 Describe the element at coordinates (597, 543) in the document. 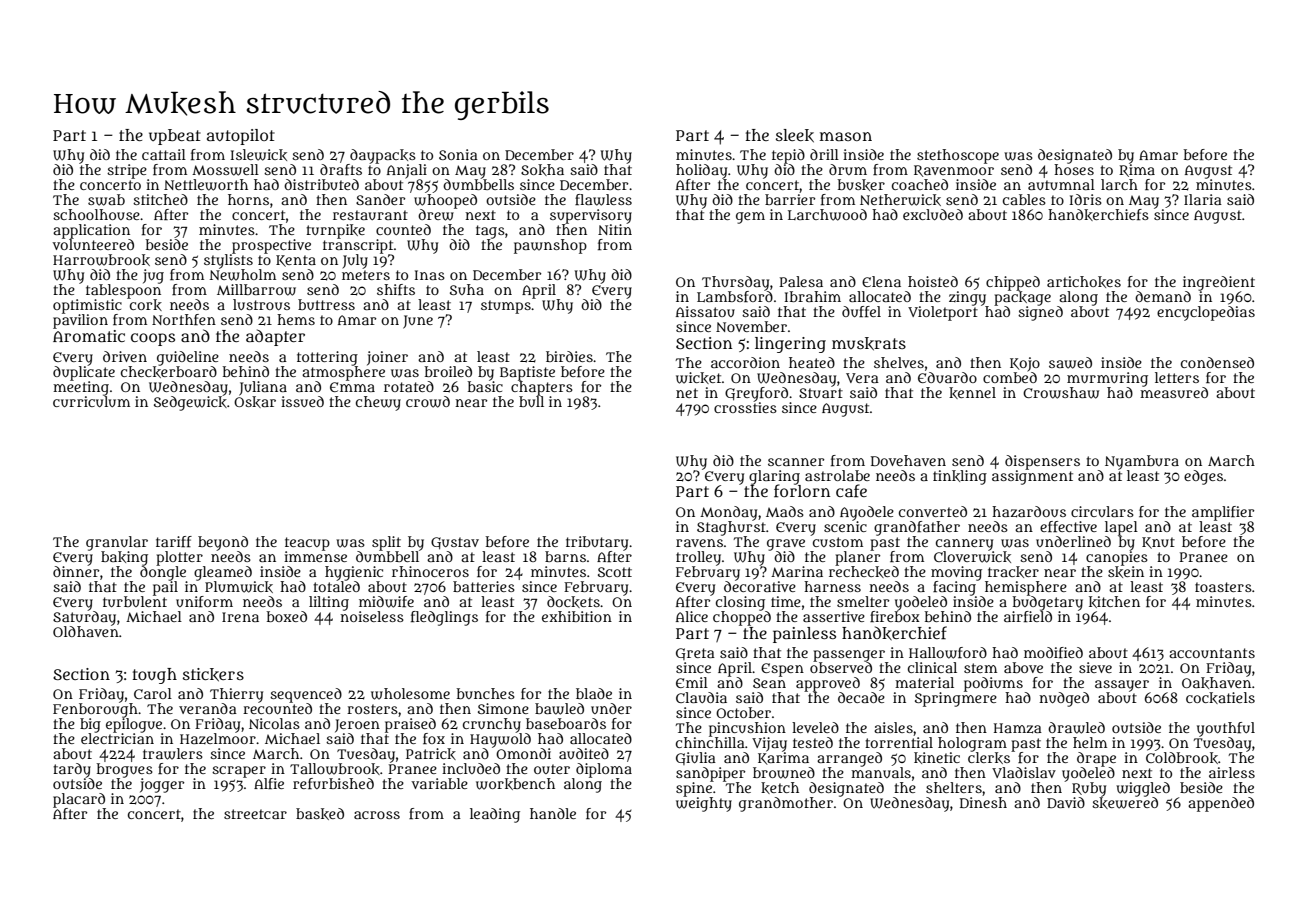

I see `tributary` at that location.
